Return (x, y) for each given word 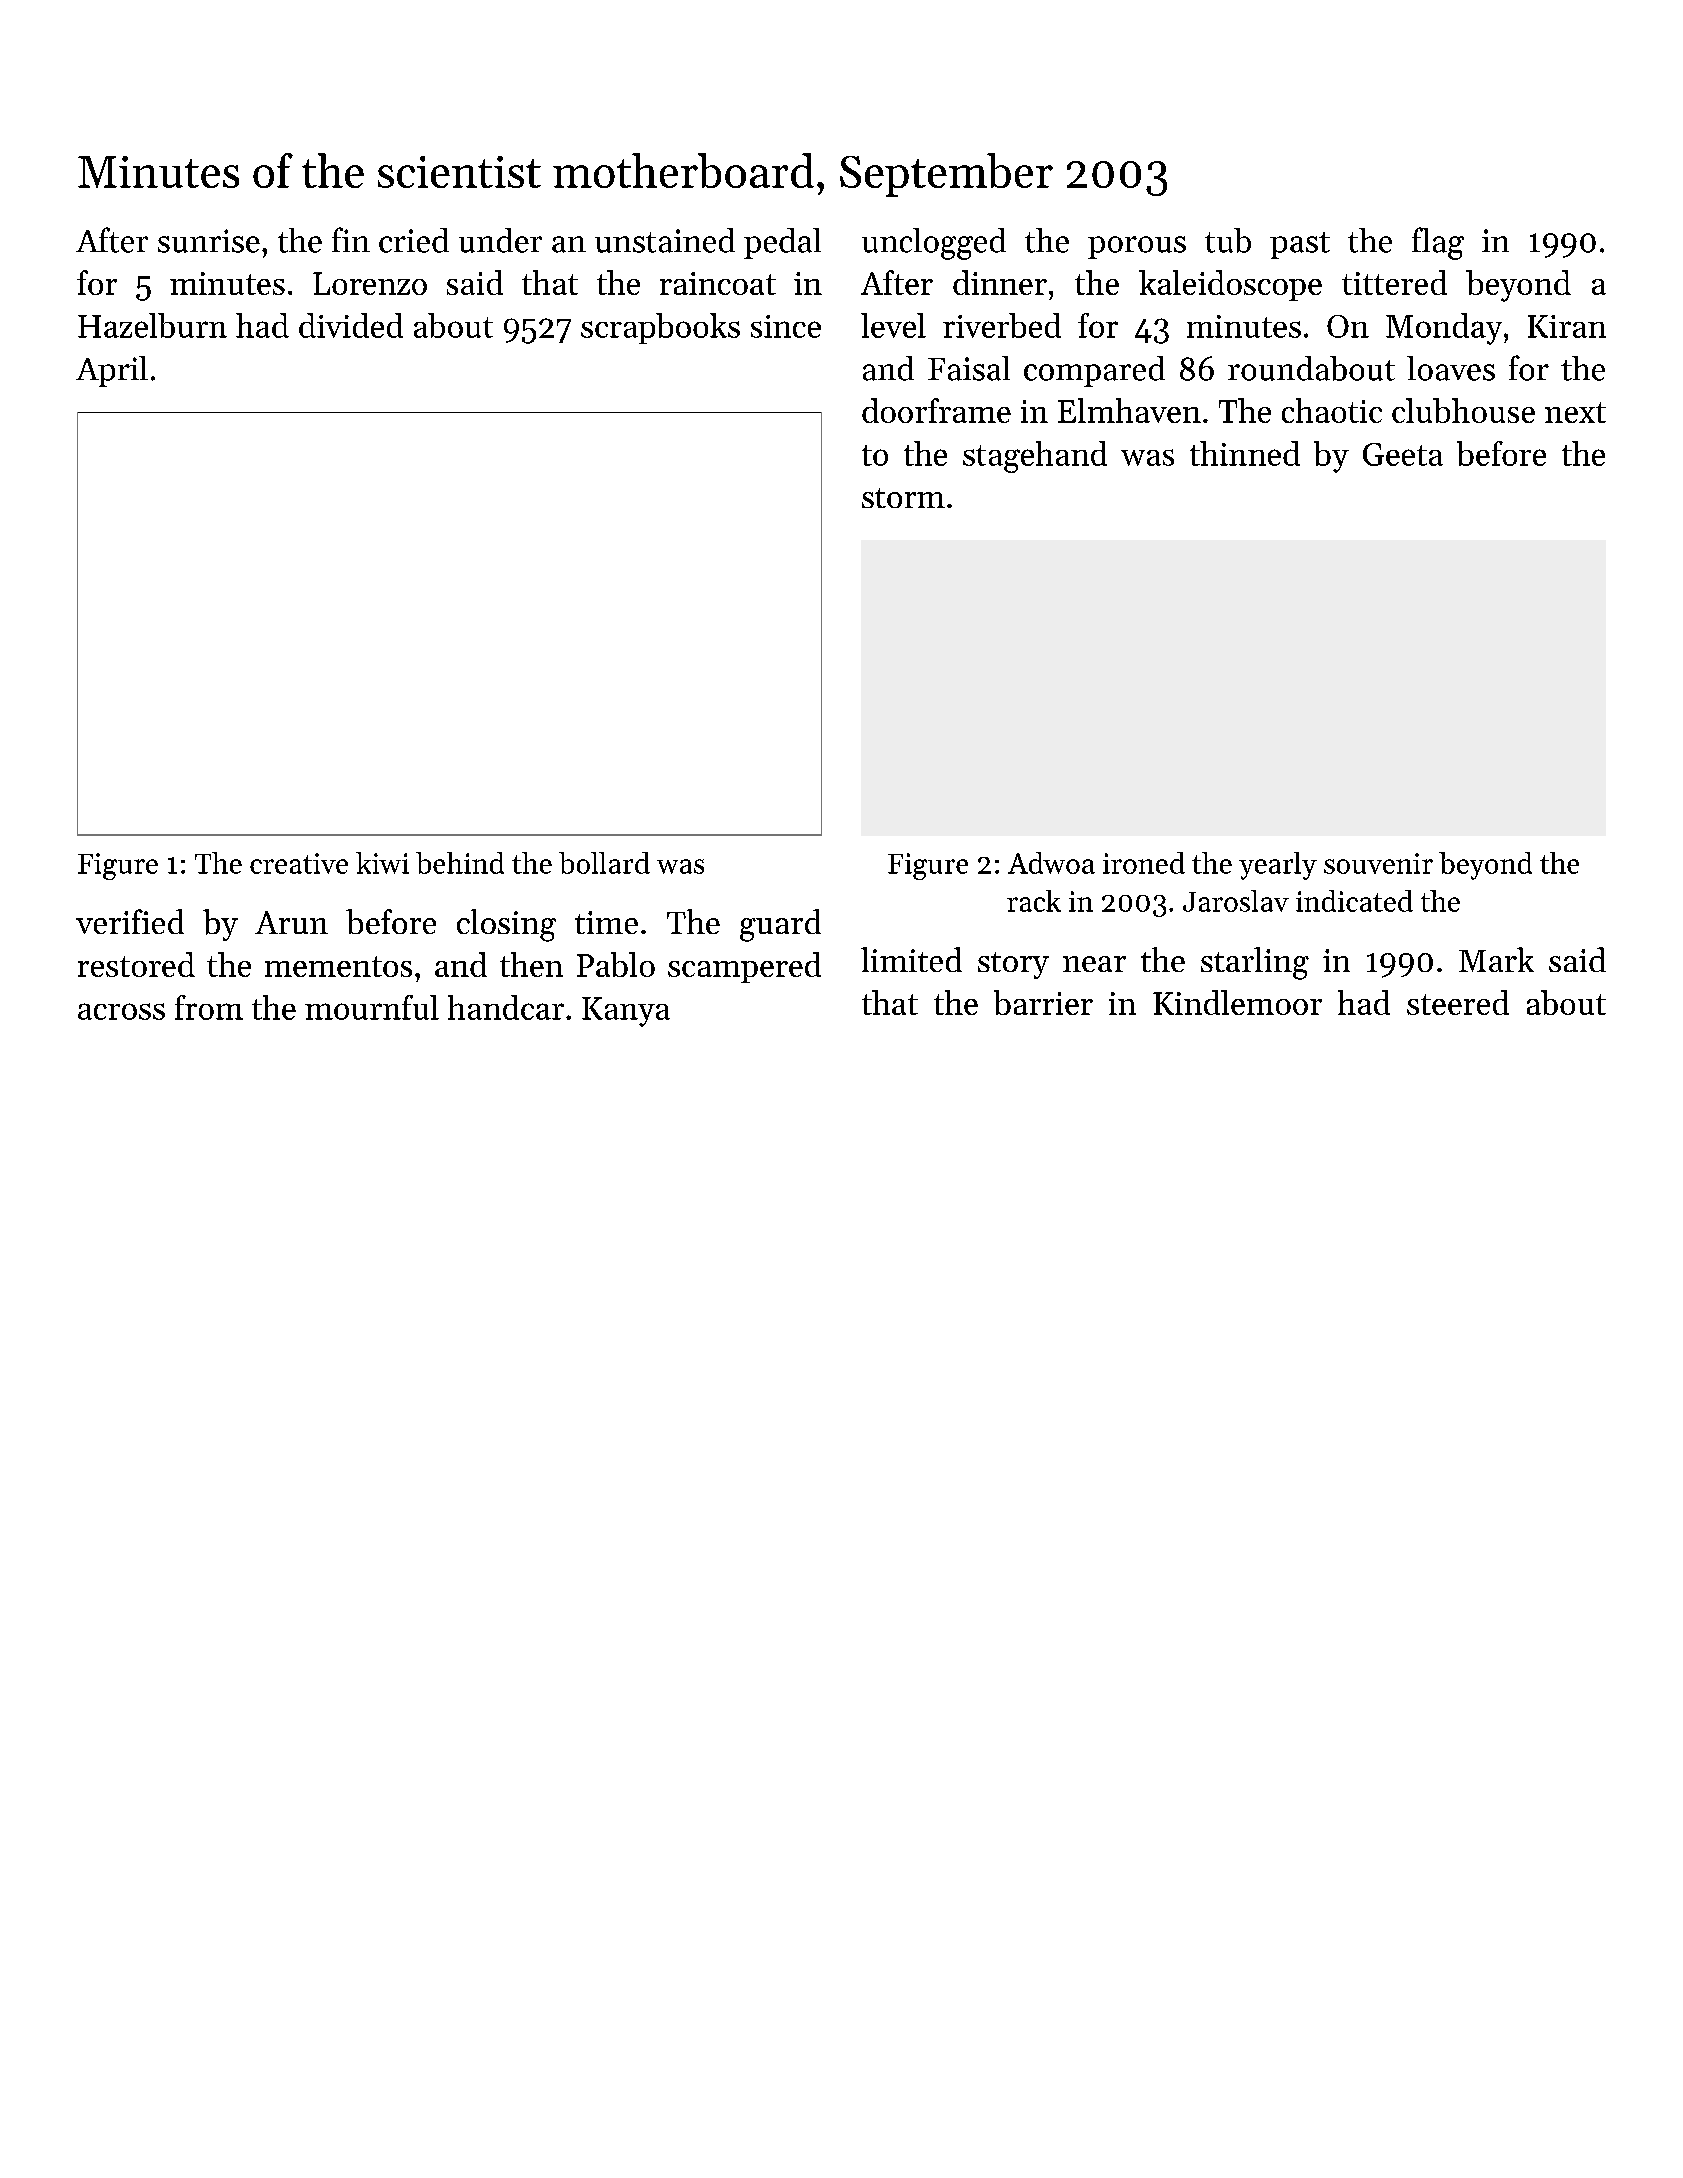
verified (130, 921)
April (112, 371)
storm (903, 498)
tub (1228, 240)
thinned (1245, 453)
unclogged (934, 244)
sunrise (209, 241)
